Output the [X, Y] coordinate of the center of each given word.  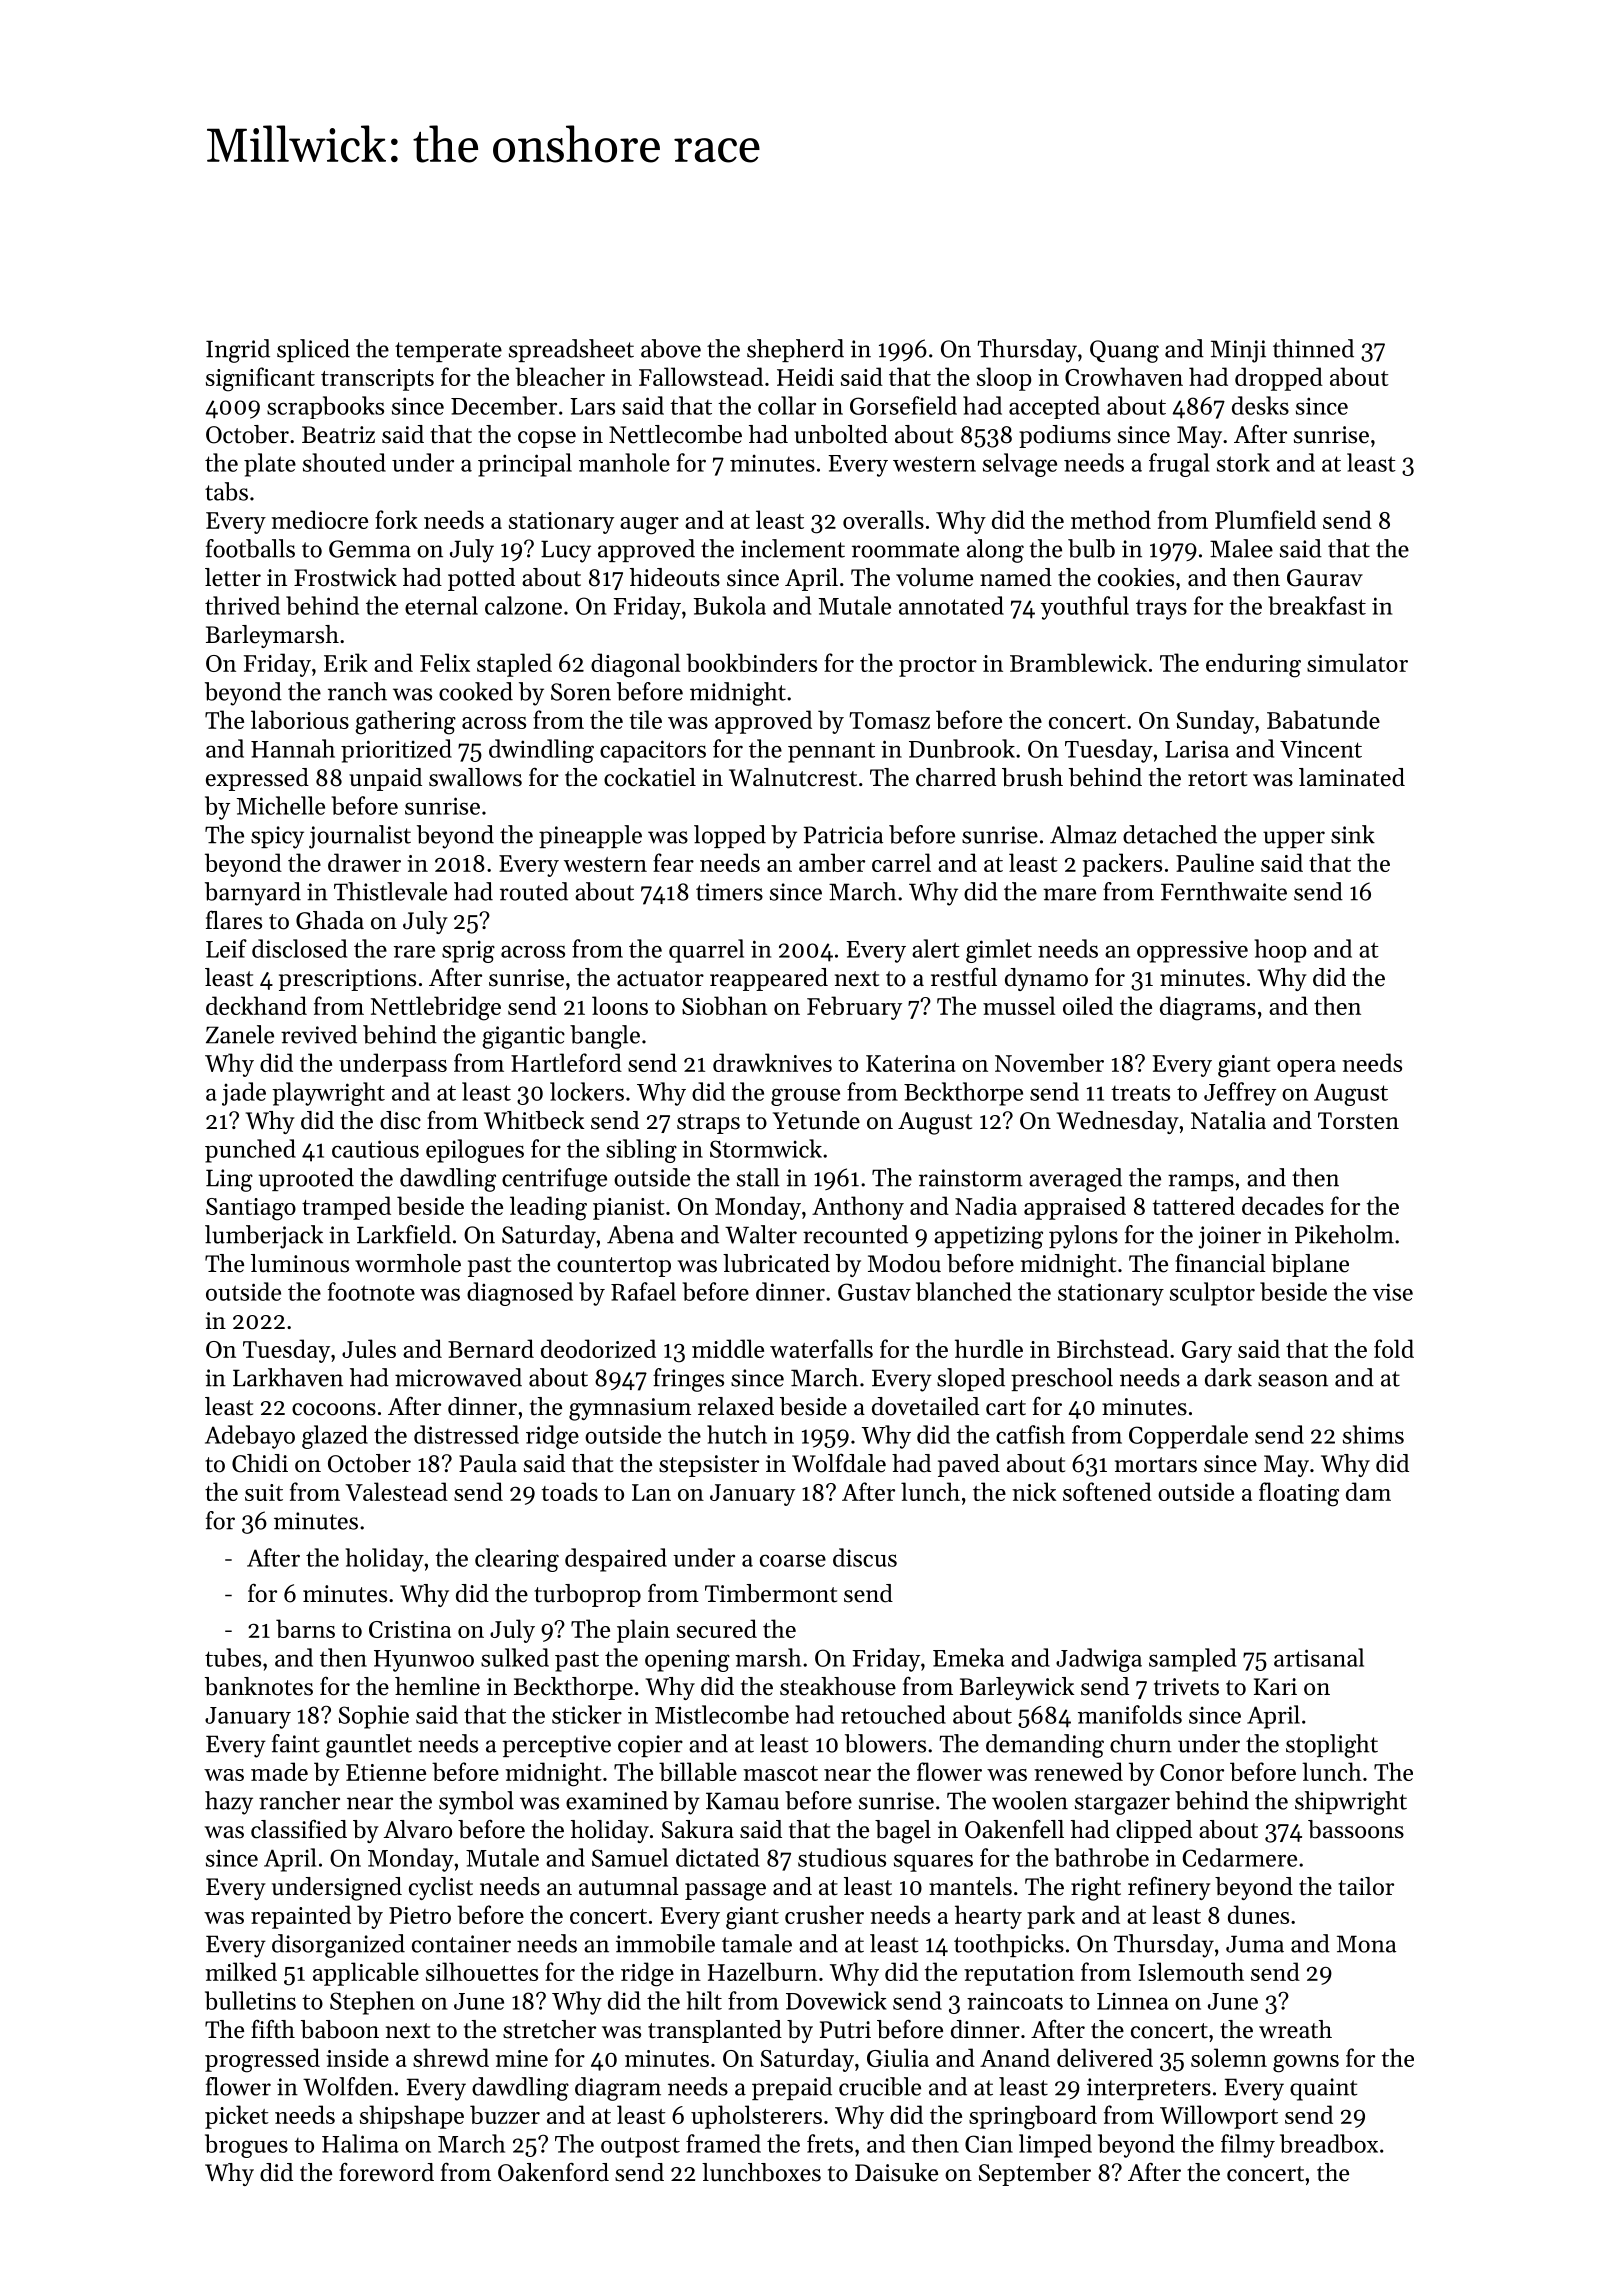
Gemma [370, 549]
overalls [883, 519]
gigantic [523, 1037]
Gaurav [1325, 578]
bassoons [1356, 1829]
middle [728, 1348]
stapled [514, 665]
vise [1392, 1292]
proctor [938, 667]
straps [708, 1124]
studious [842, 1857]
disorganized [338, 1946]
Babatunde [1323, 719]
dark [1228, 1377]
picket [237, 2117]
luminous [300, 1263]
